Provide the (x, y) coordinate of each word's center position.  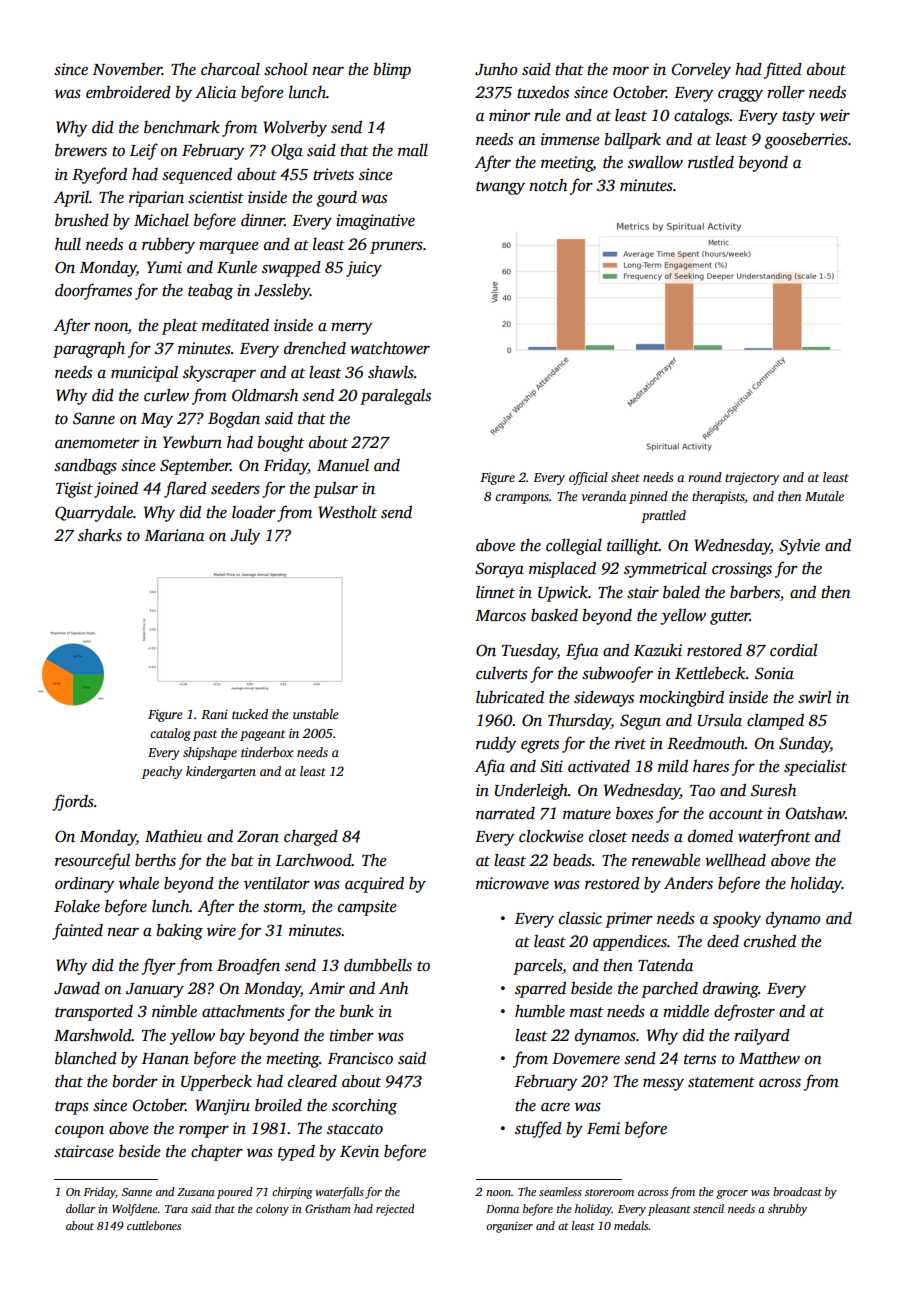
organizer (509, 1227)
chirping (292, 1193)
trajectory (752, 478)
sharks (100, 535)
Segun (640, 722)
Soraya (499, 570)
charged (311, 838)
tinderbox (267, 752)
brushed (82, 220)
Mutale (824, 496)
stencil (708, 1208)
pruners (396, 248)
